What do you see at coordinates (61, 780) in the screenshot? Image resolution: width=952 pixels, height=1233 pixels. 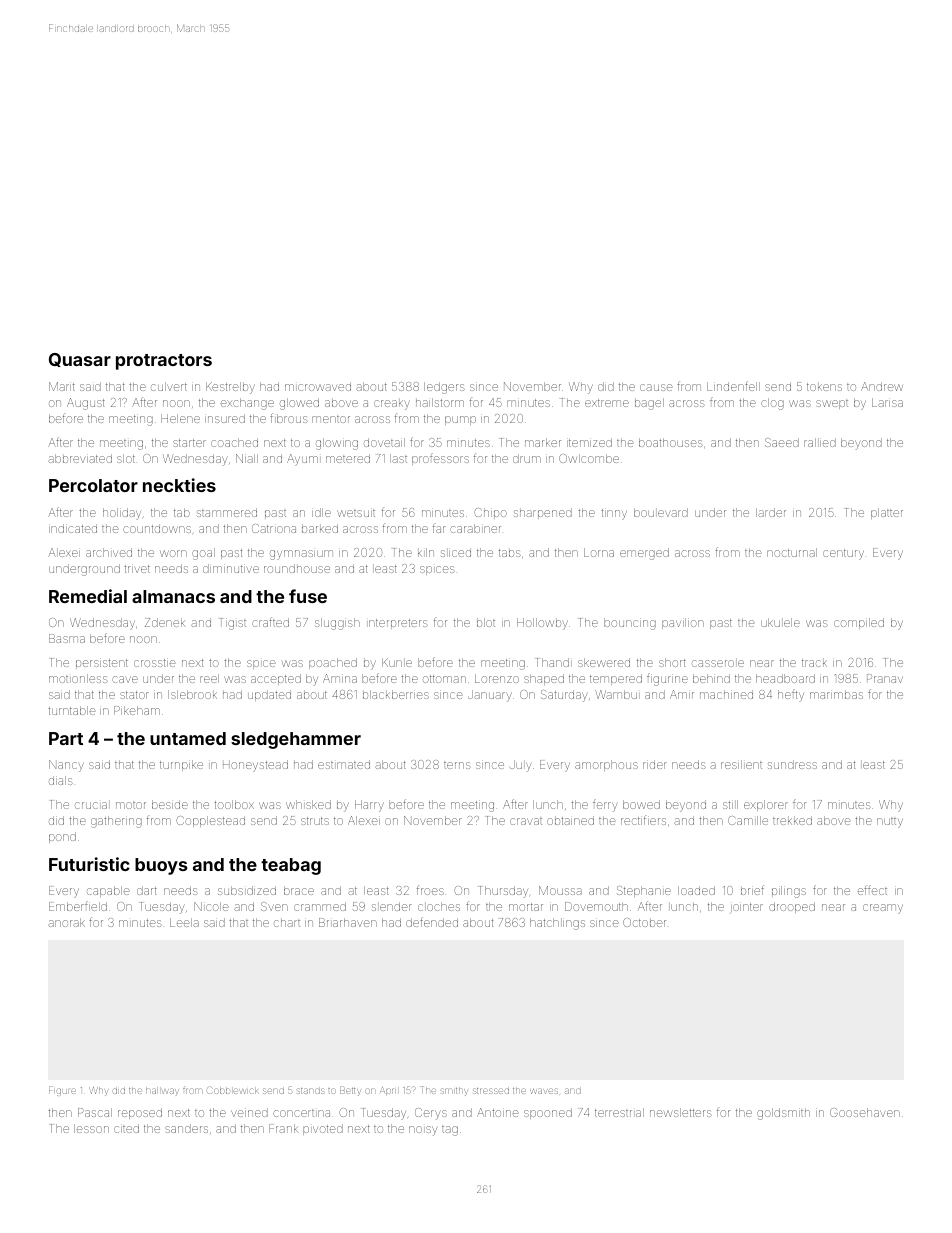 I see `dials` at bounding box center [61, 780].
